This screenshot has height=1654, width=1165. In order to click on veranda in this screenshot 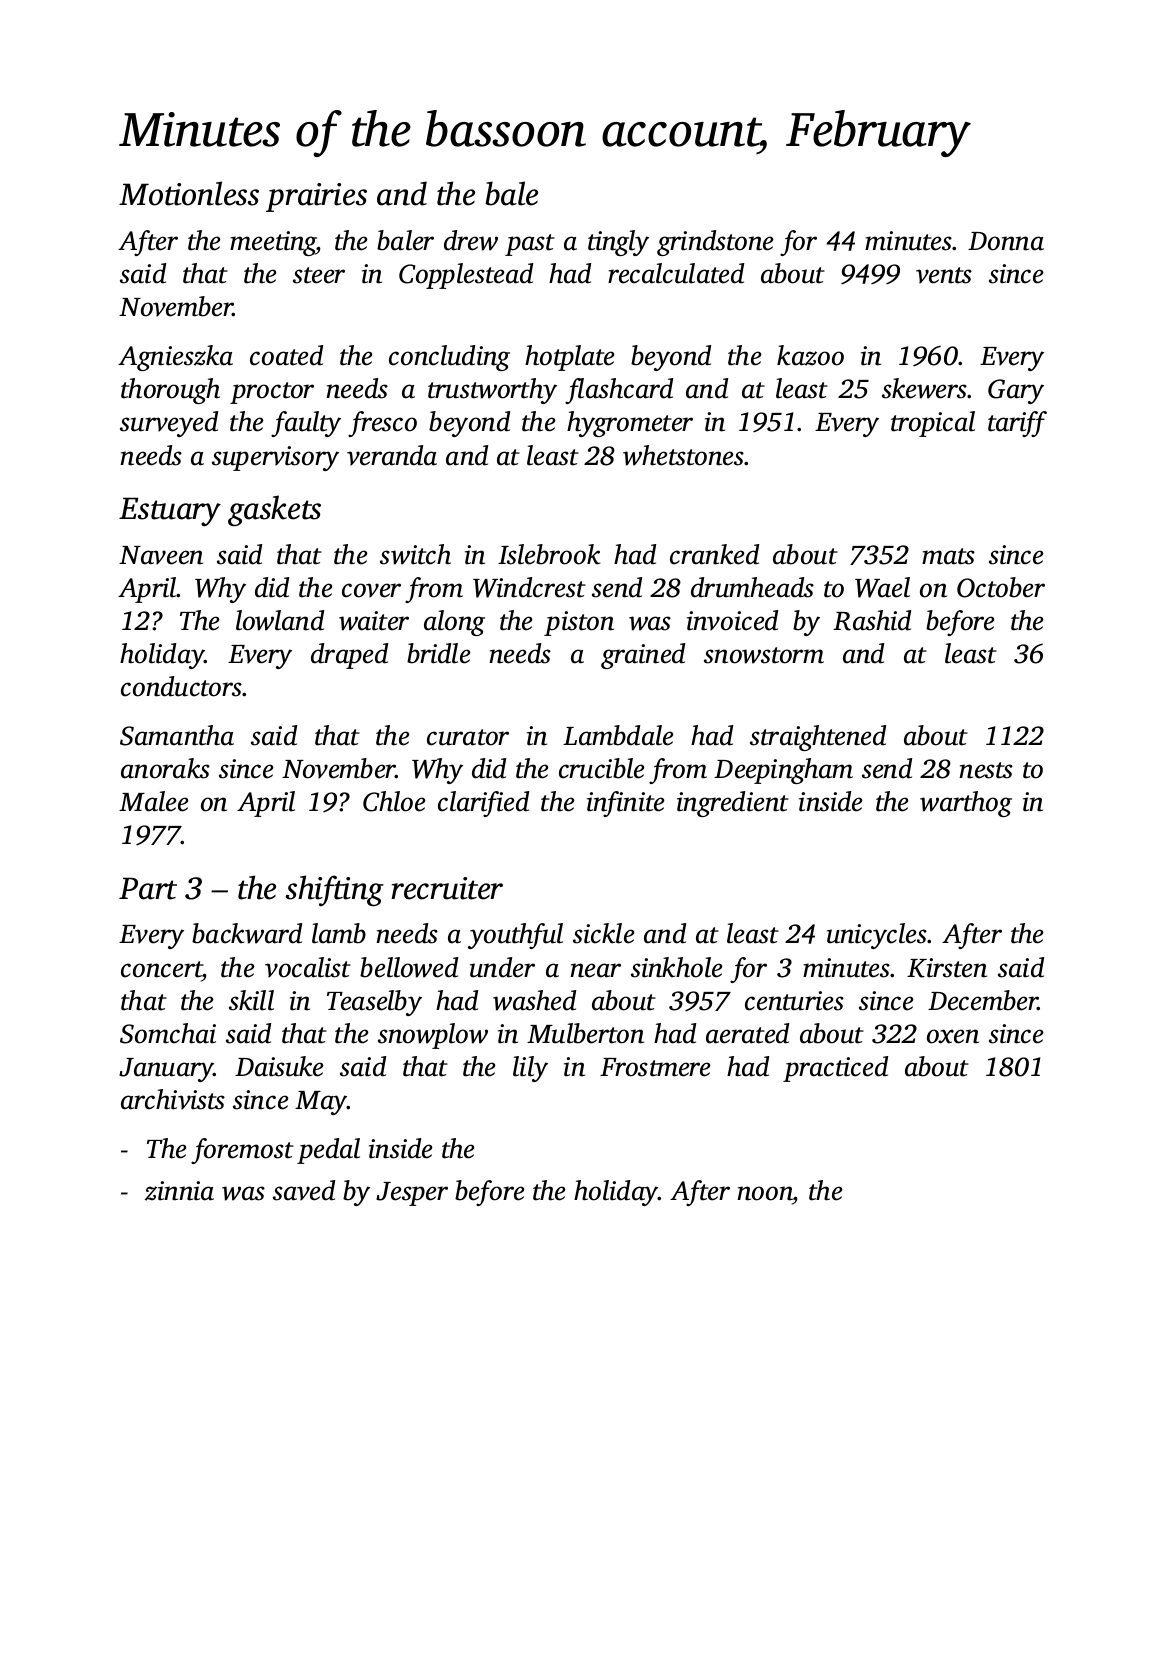, I will do `click(392, 455)`.
